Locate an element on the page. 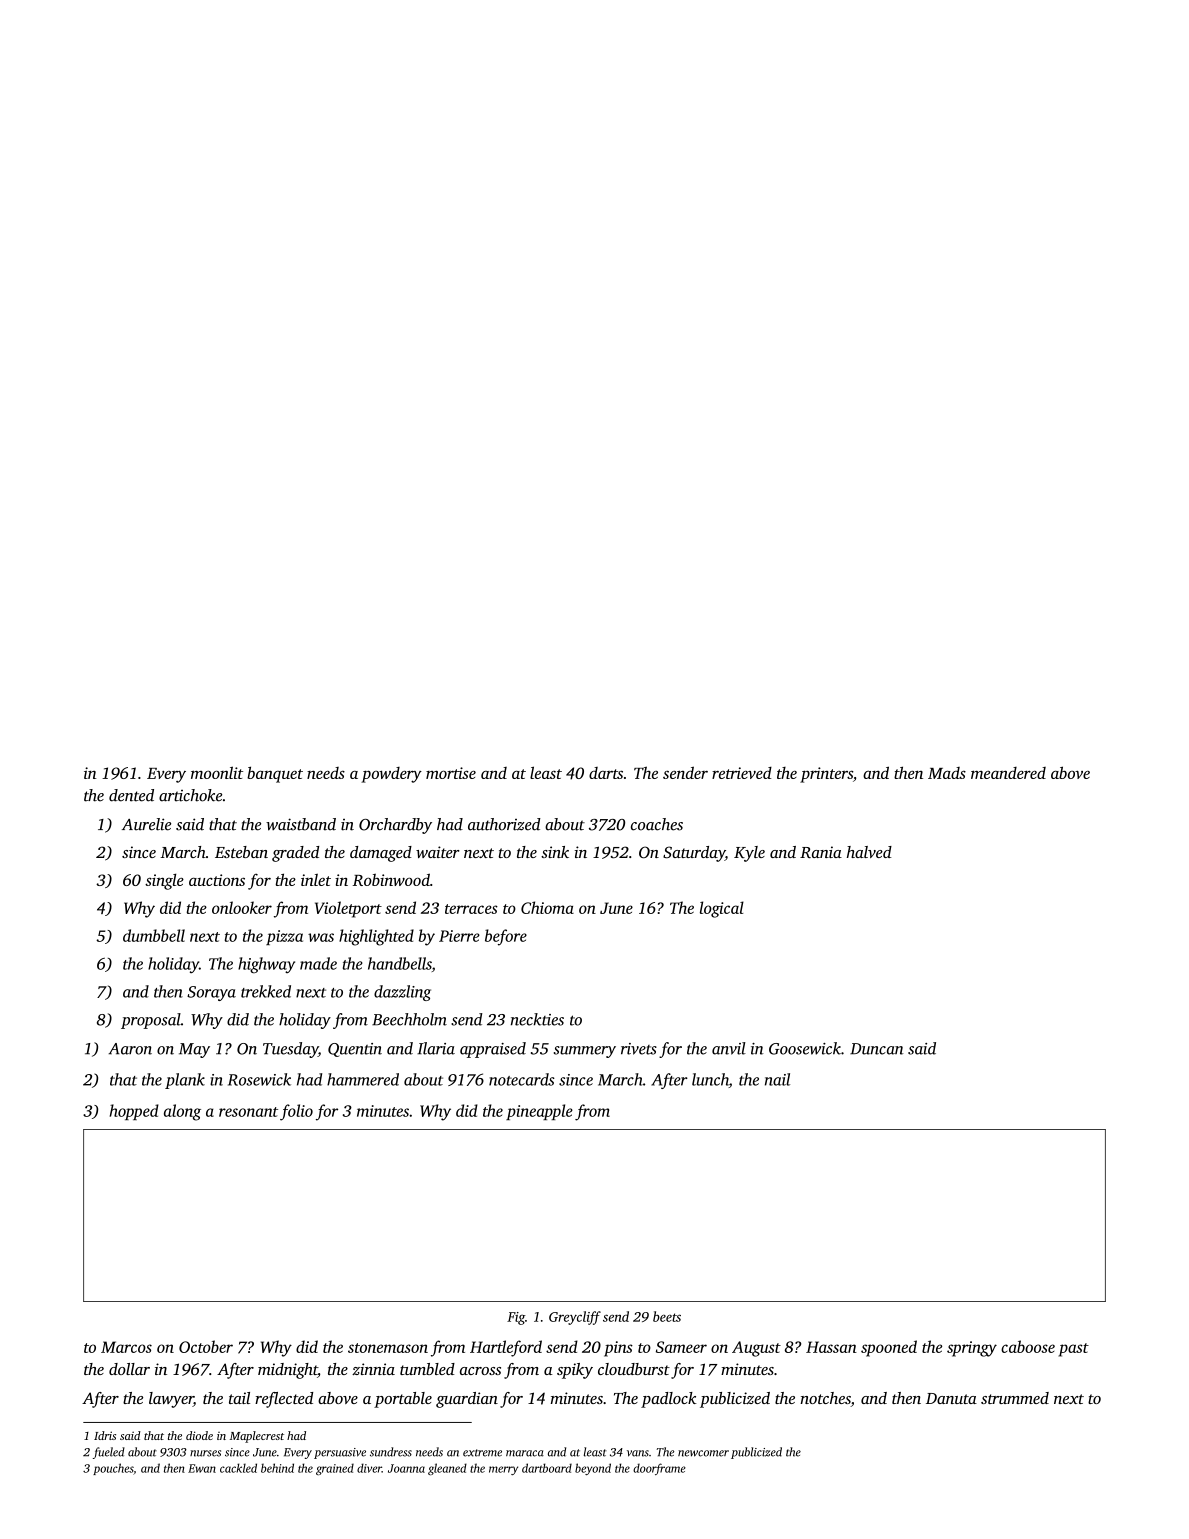  coaches is located at coordinates (657, 824).
